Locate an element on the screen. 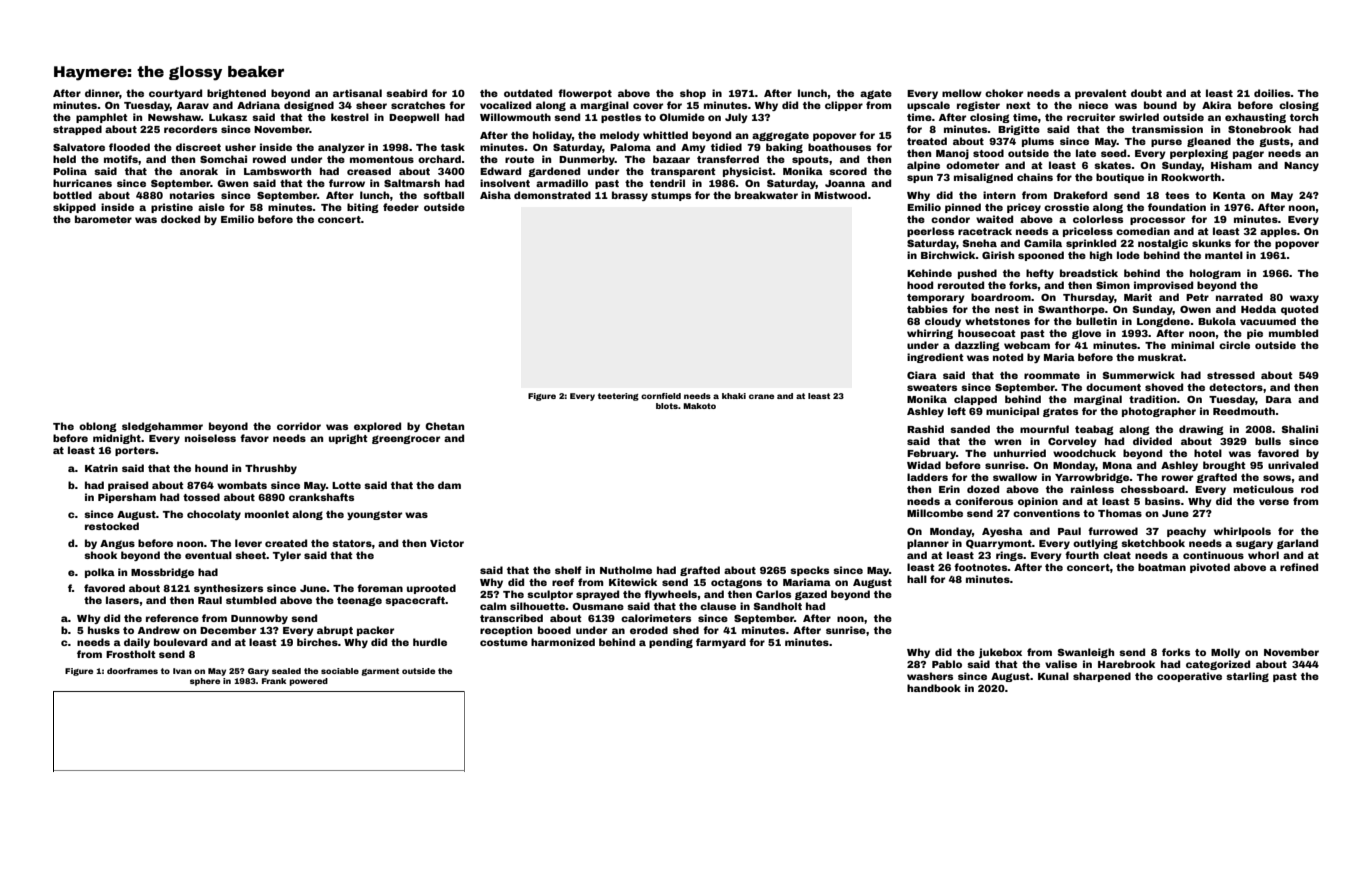 Image resolution: width=1372 pixels, height=887 pixels. khaki is located at coordinates (734, 396).
